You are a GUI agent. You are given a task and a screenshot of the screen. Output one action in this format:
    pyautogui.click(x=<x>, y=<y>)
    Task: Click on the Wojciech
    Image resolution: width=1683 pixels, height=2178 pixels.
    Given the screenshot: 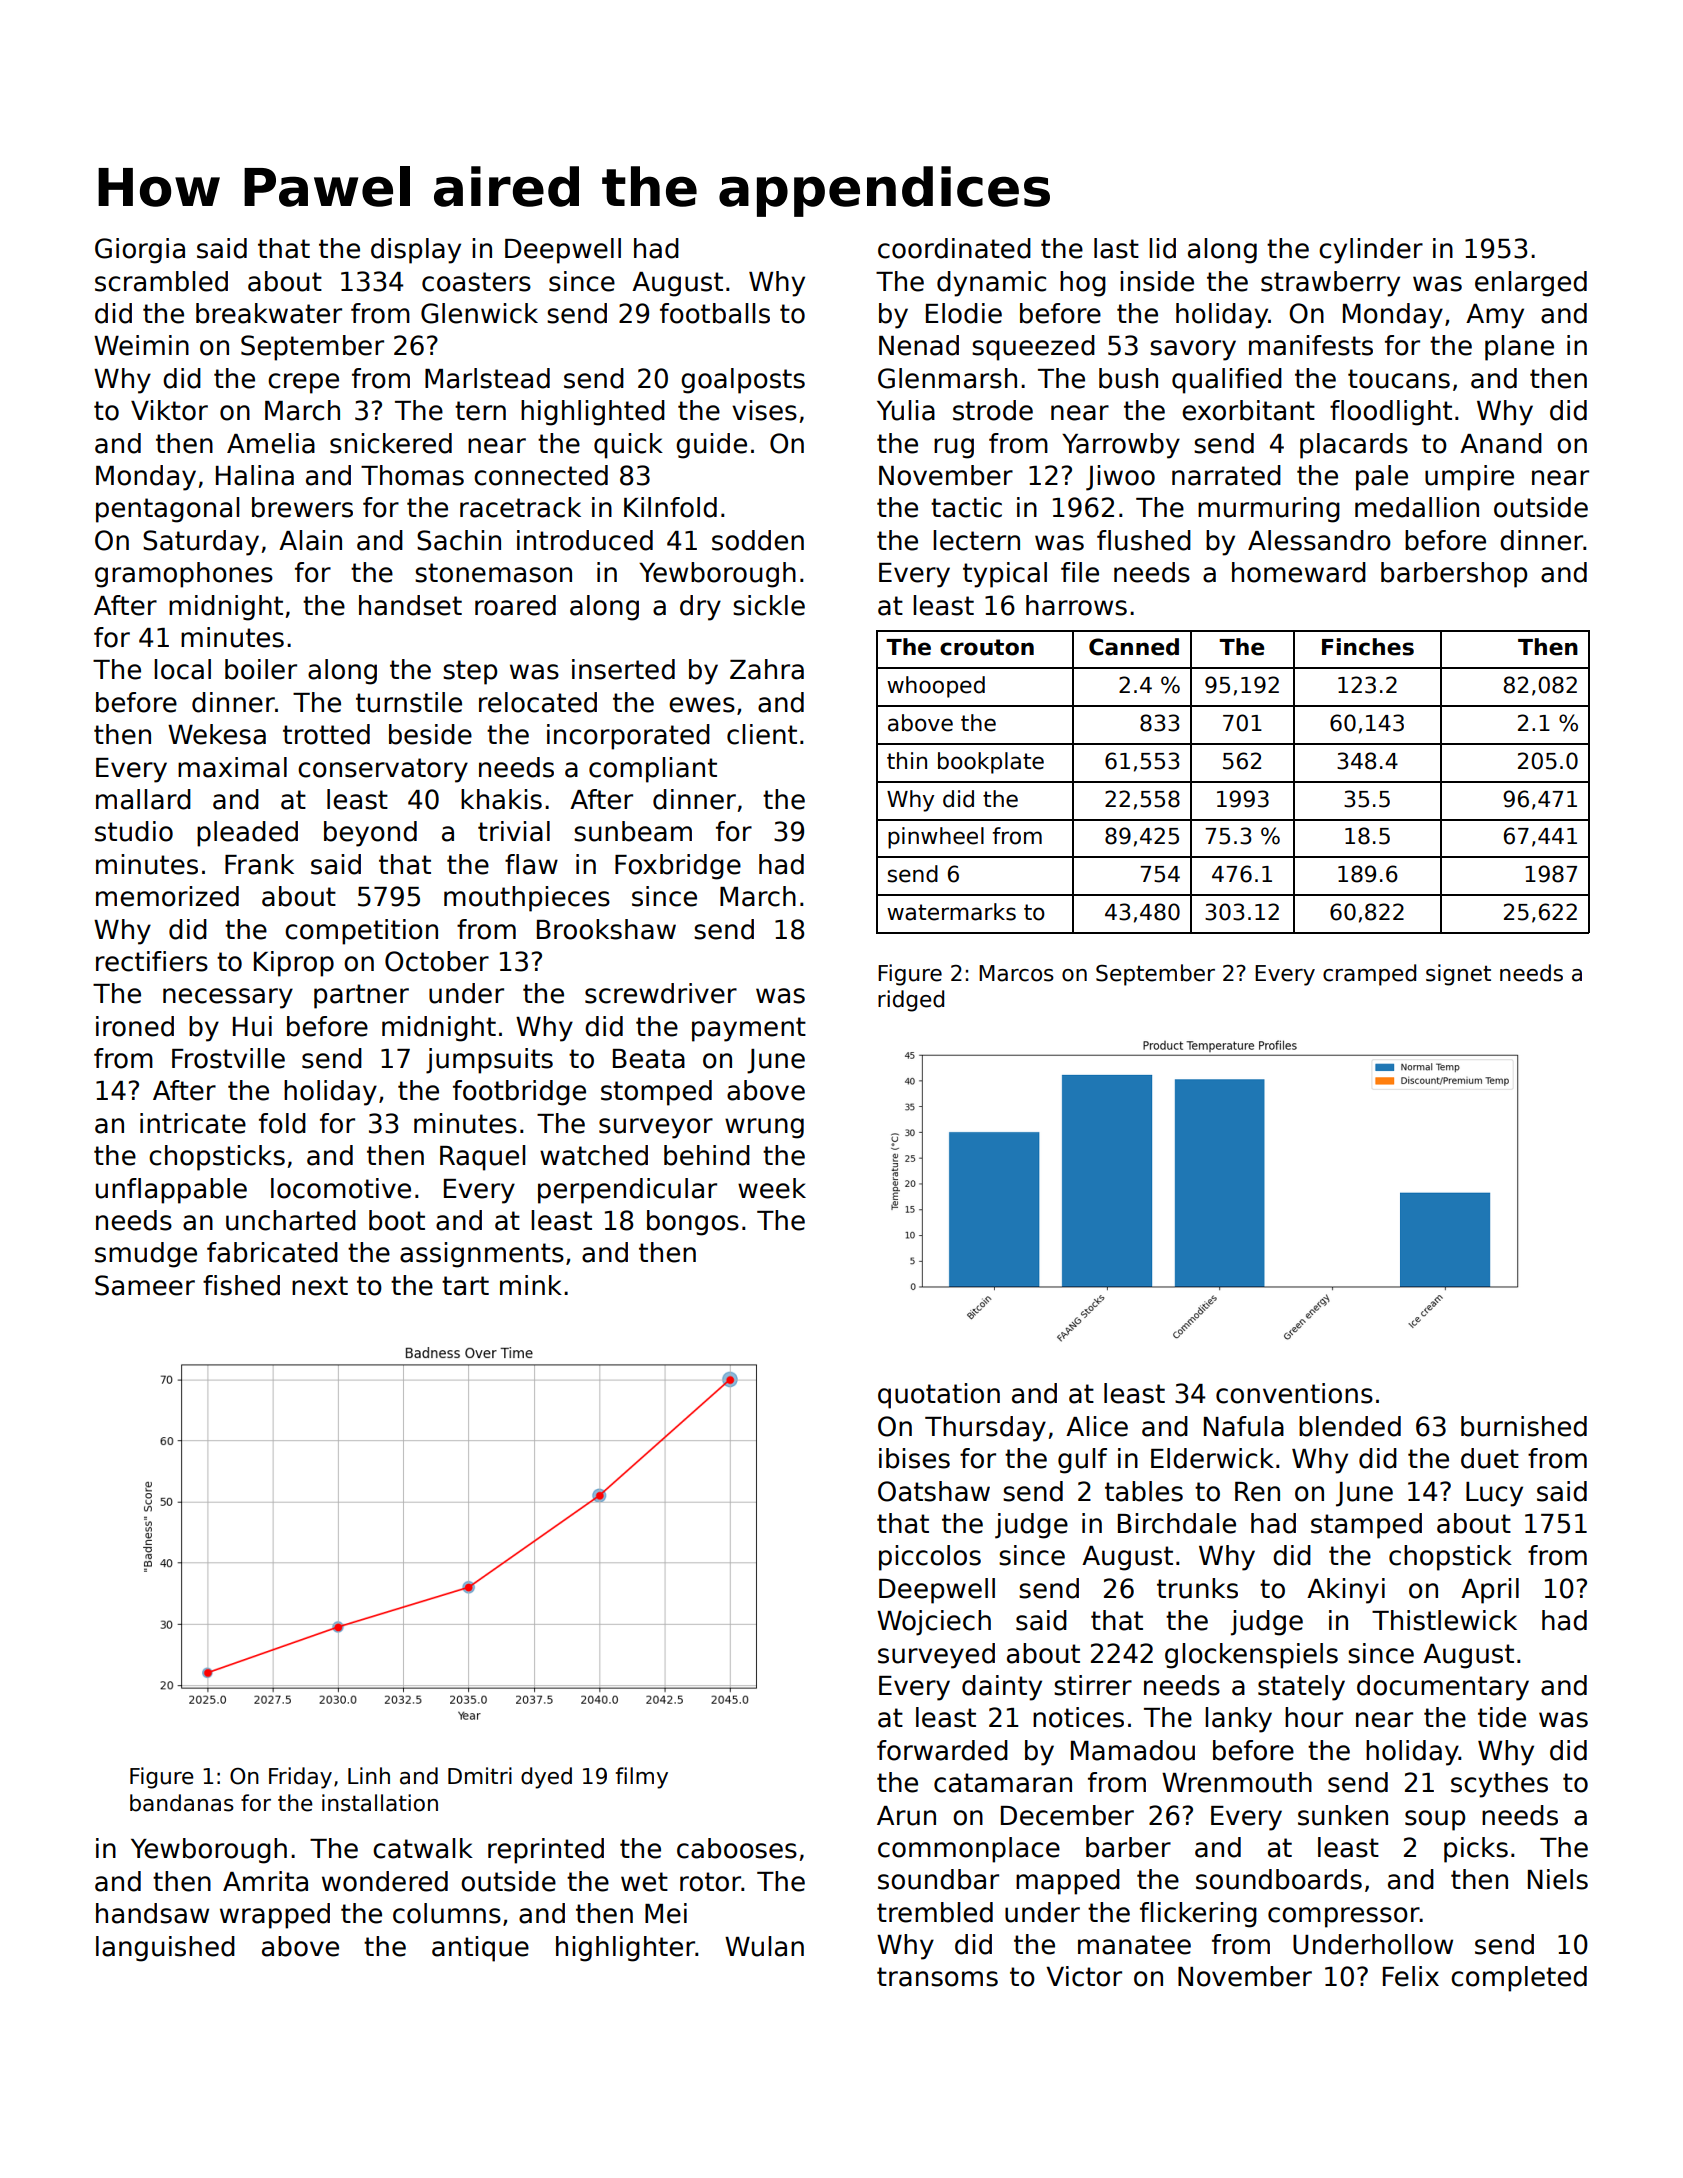 What is the action you would take?
    pyautogui.click(x=934, y=1623)
